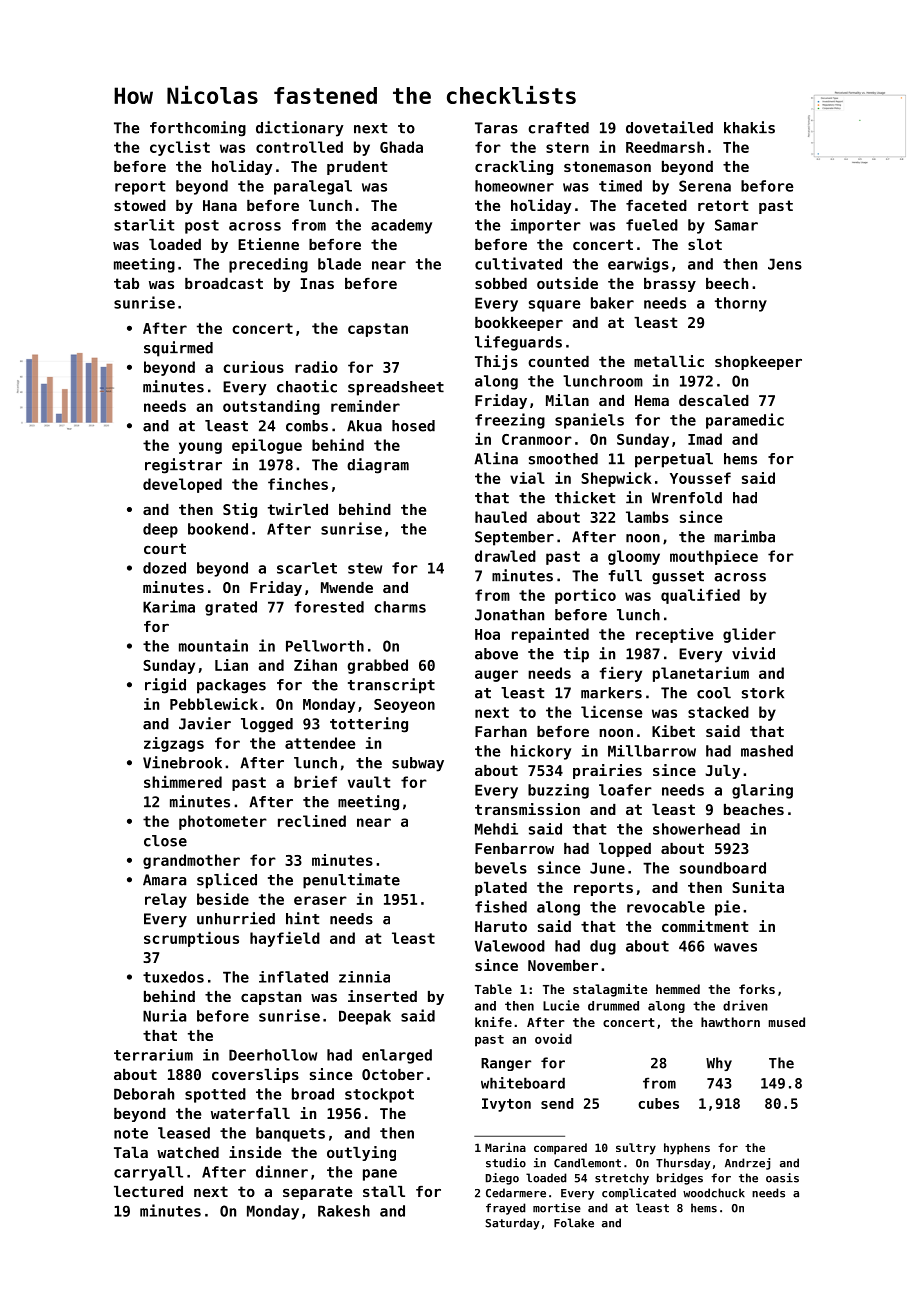 This document has height=1308, width=924. Describe the element at coordinates (223, 822) in the document. I see `photometer` at that location.
